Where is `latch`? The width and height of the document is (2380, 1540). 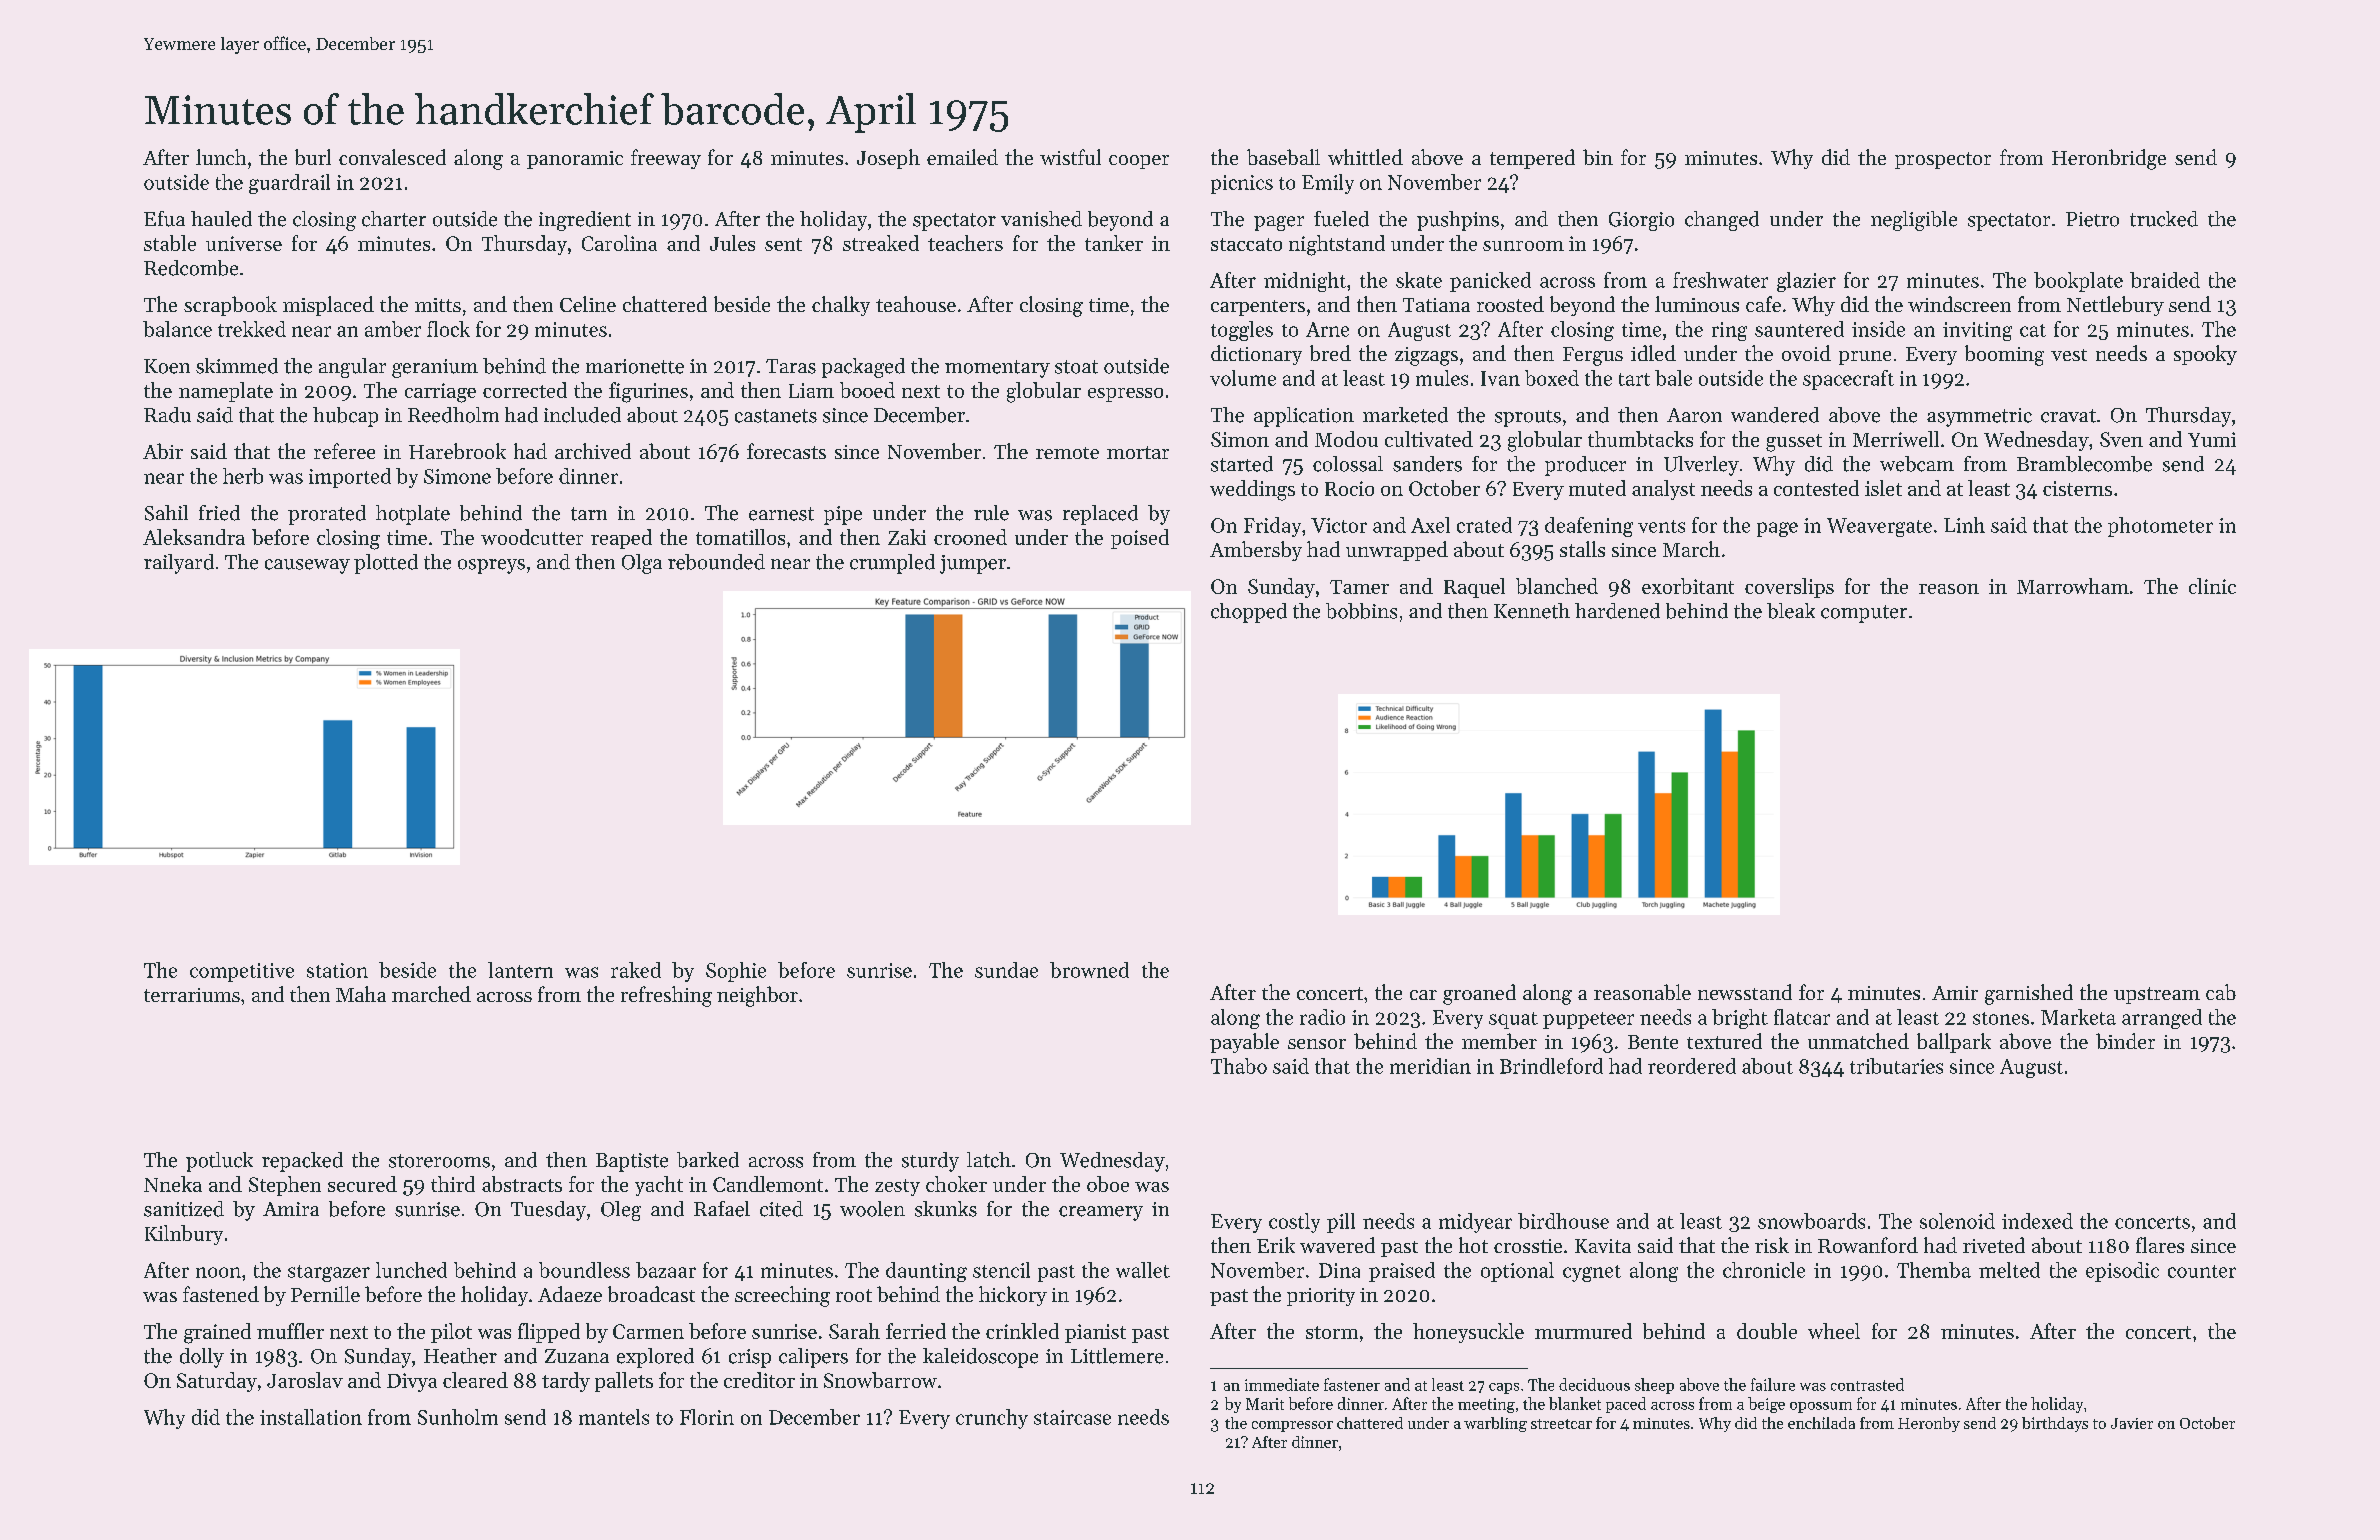
latch is located at coordinates (989, 1160).
